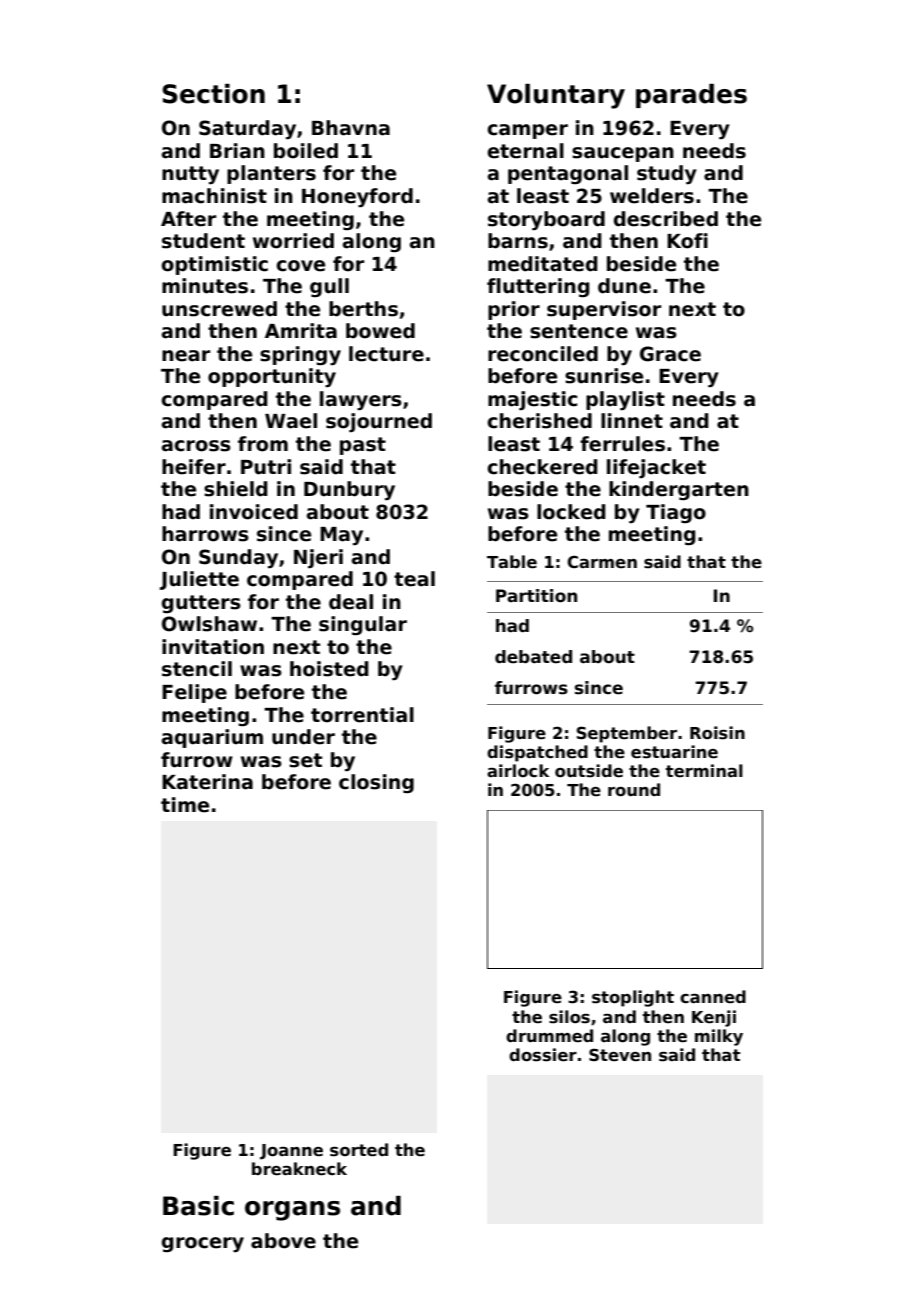 The width and height of the document is (924, 1311). What do you see at coordinates (292, 1211) in the document?
I see `organs` at bounding box center [292, 1211].
